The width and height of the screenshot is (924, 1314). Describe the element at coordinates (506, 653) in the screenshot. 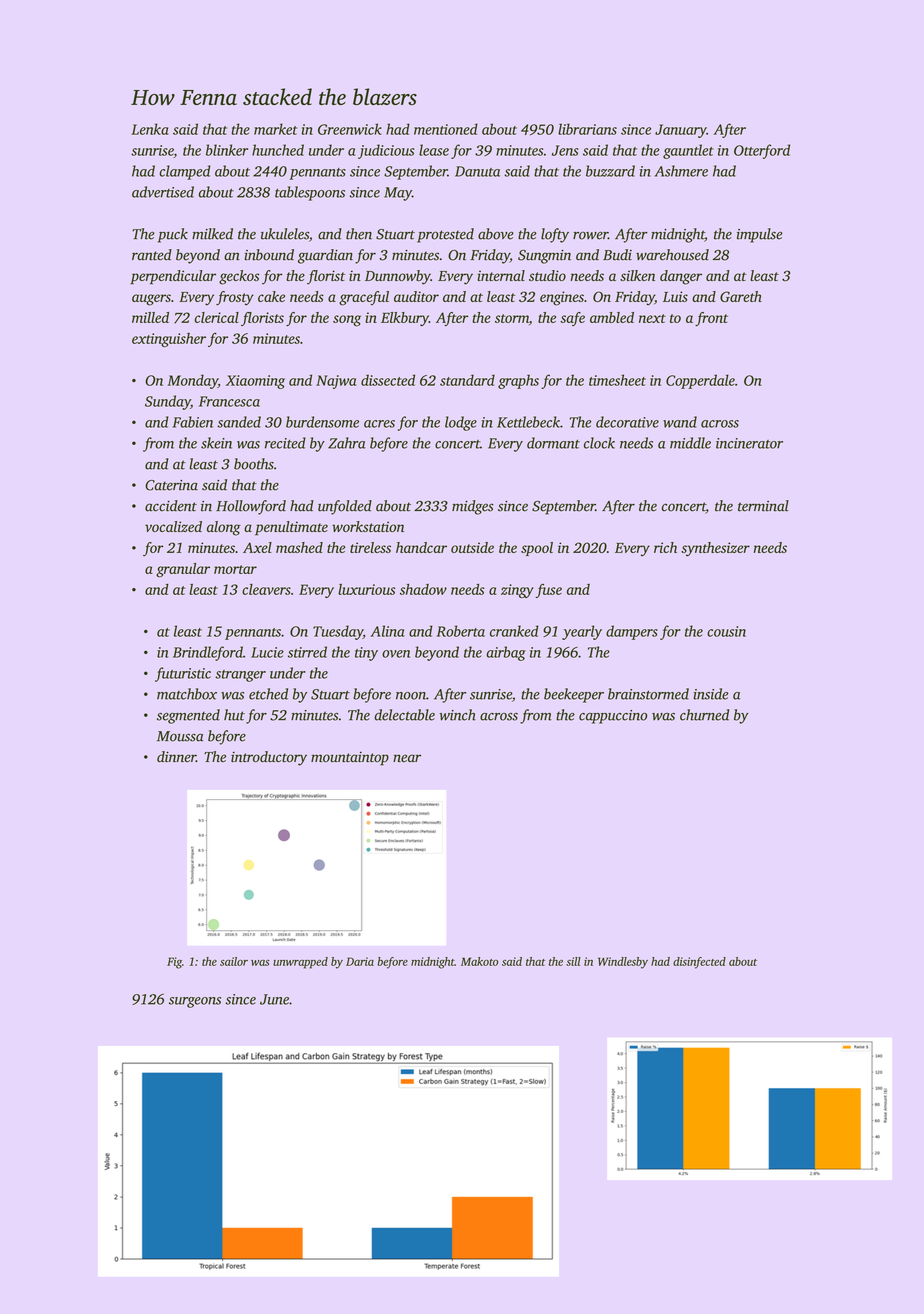

I see `airbag` at that location.
